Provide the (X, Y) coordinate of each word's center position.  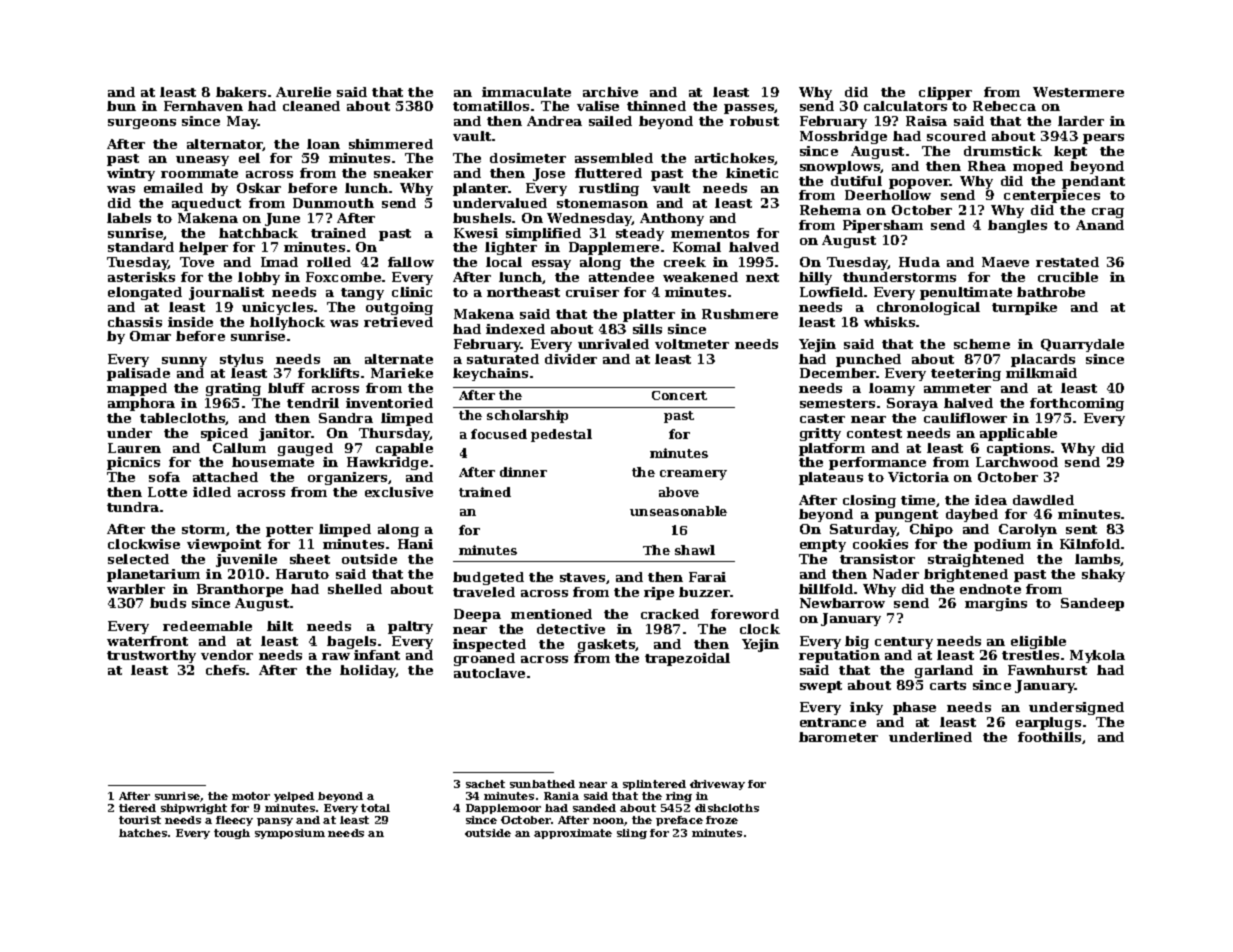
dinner (523, 472)
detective (571, 629)
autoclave (489, 673)
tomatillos (491, 106)
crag (1108, 213)
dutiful (856, 181)
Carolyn (1028, 530)
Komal (697, 247)
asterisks (141, 277)
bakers (241, 92)
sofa (164, 477)
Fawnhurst (1047, 670)
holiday (368, 671)
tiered (137, 808)
